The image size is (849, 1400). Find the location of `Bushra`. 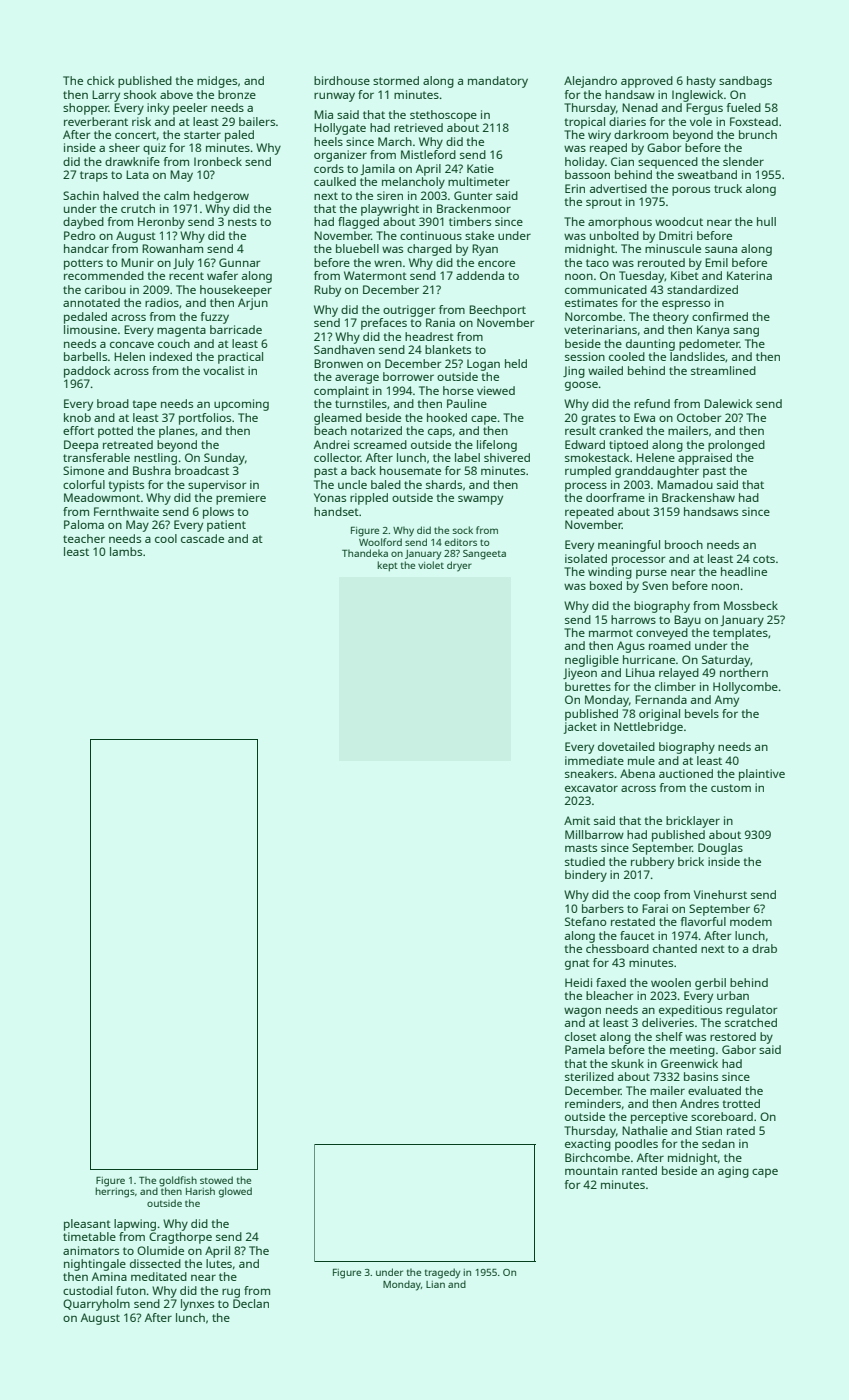

Bushra is located at coordinates (152, 470).
